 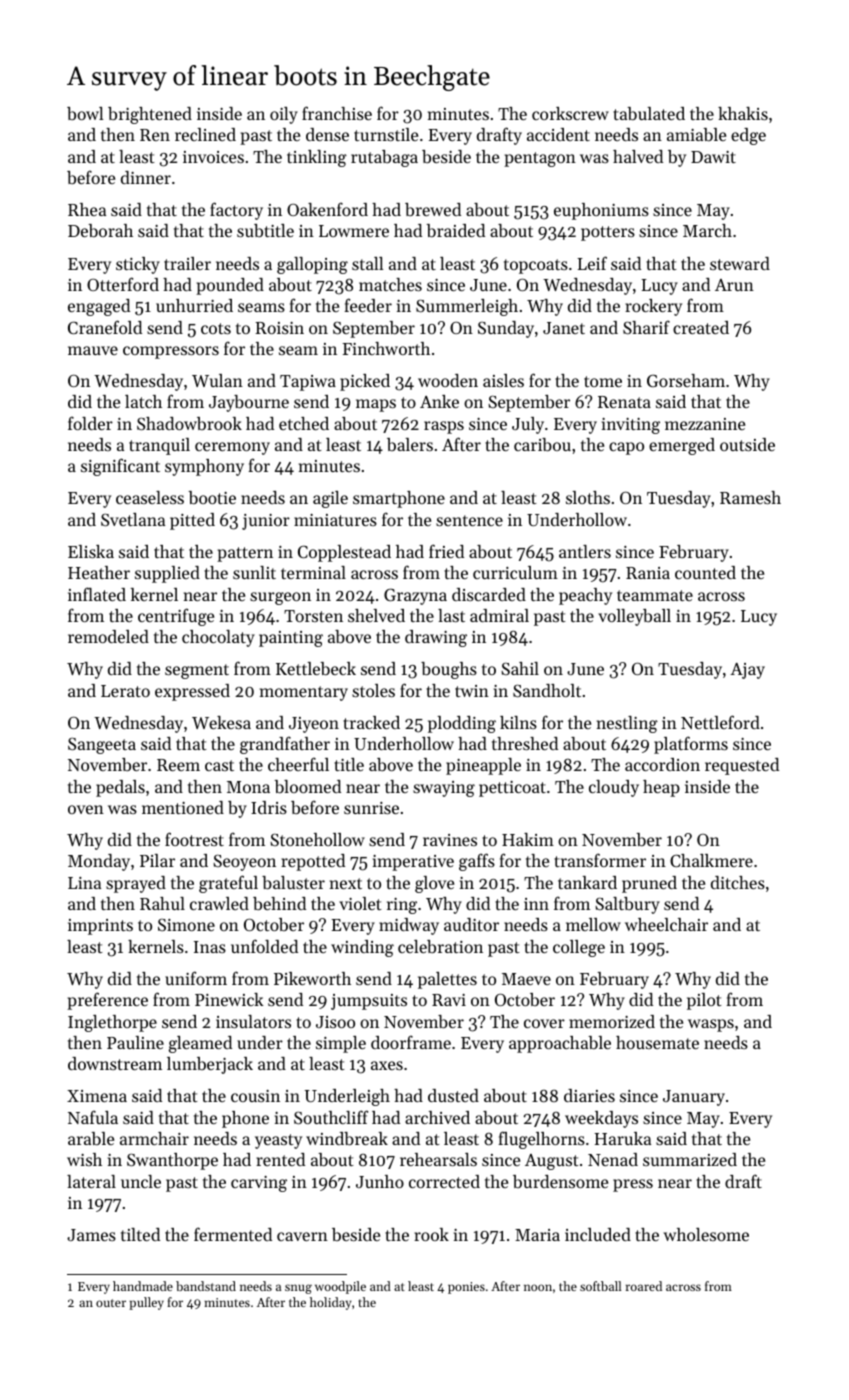 What do you see at coordinates (210, 1065) in the image?
I see `lumberjack` at bounding box center [210, 1065].
